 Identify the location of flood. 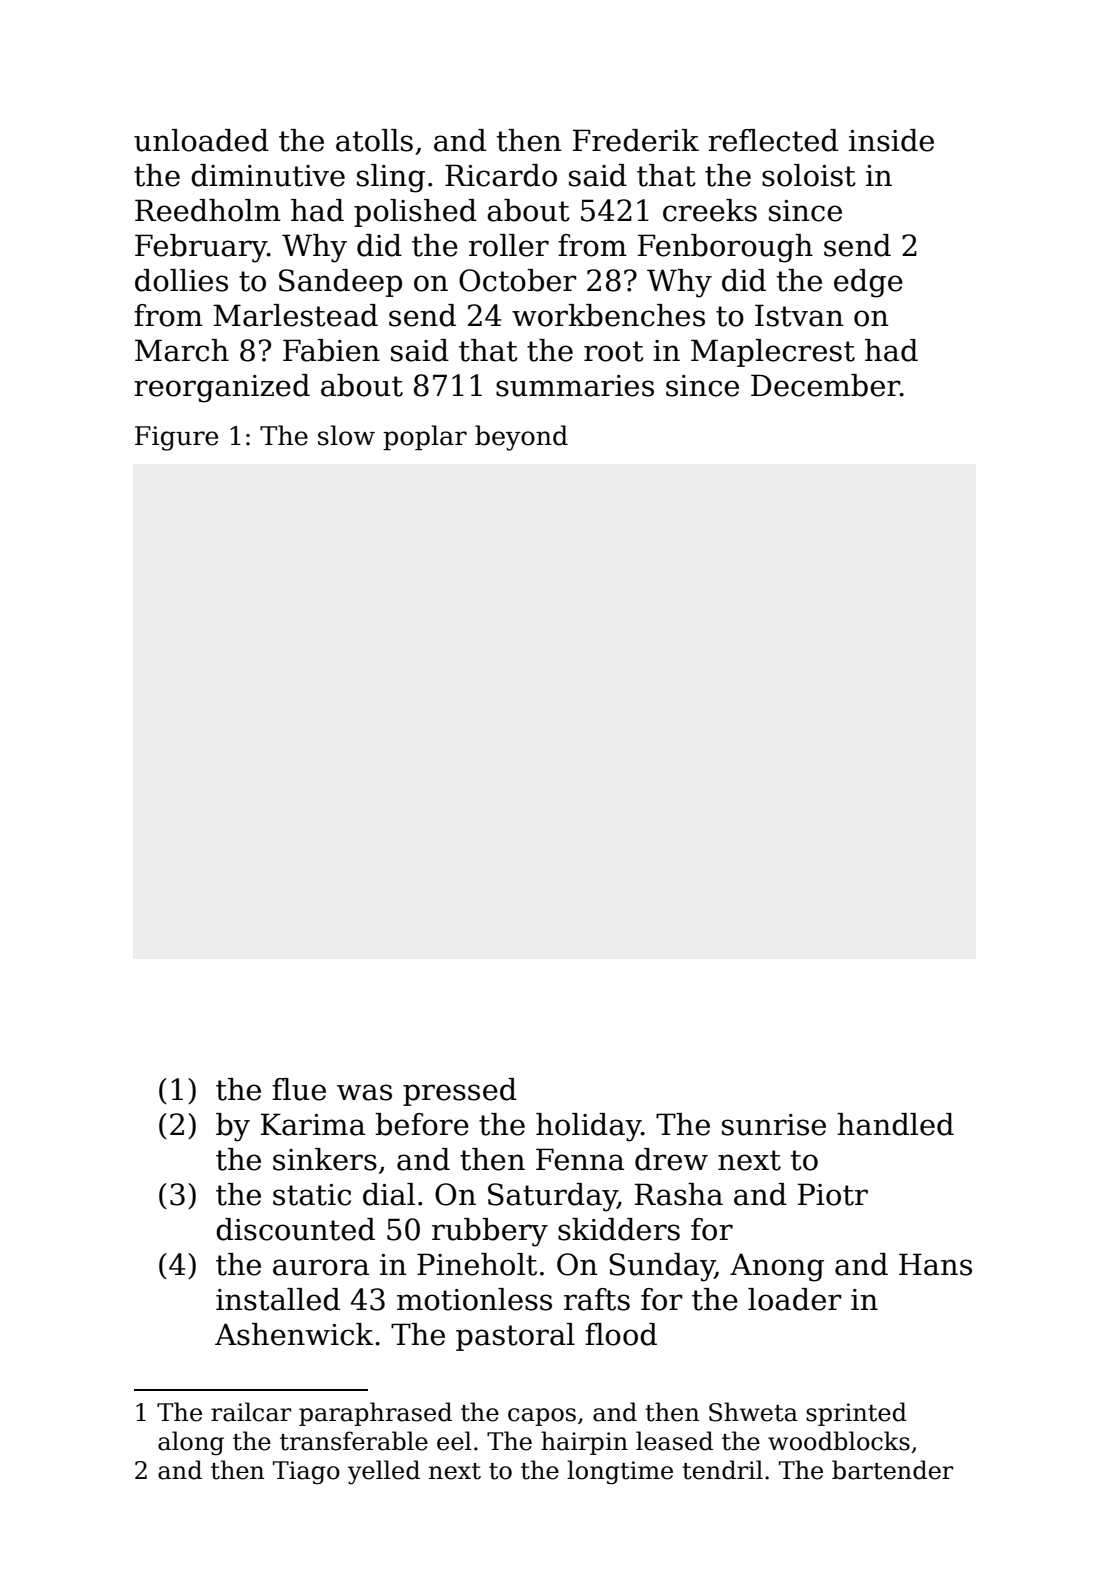
(621, 1334).
